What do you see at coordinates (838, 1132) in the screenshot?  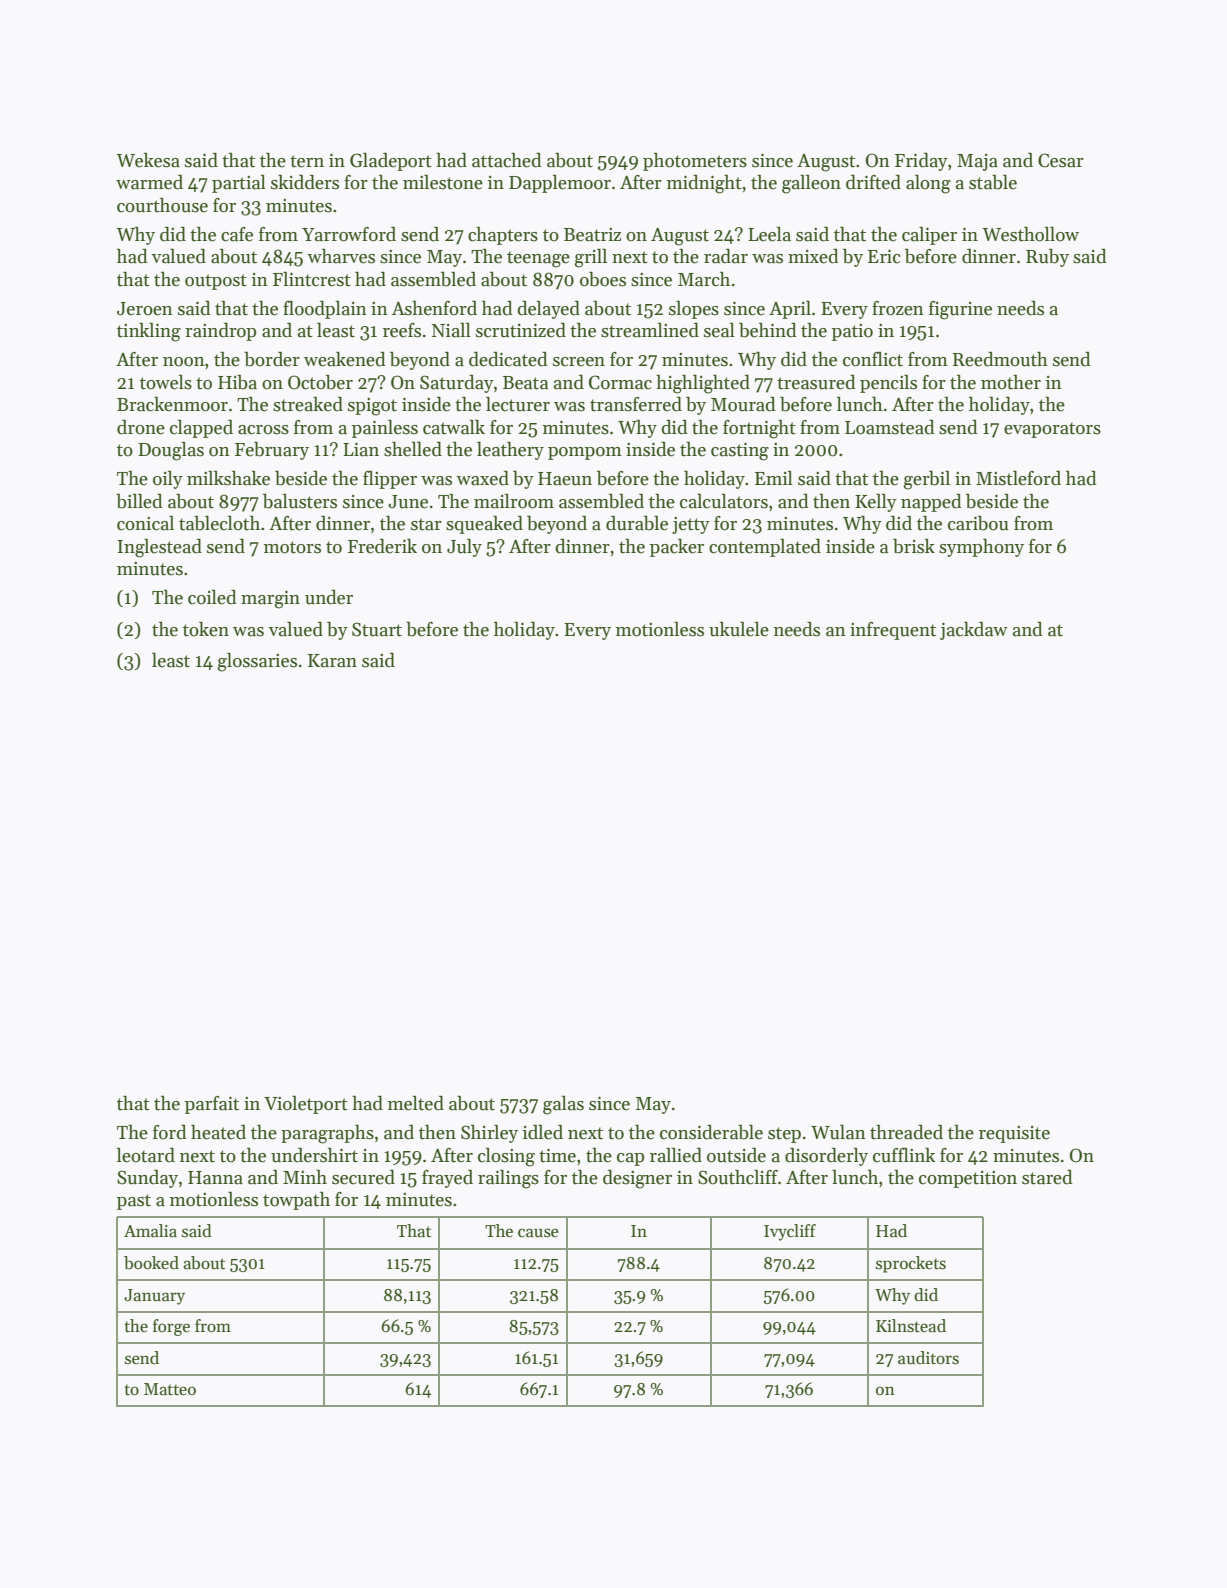 I see `Wulan` at bounding box center [838, 1132].
